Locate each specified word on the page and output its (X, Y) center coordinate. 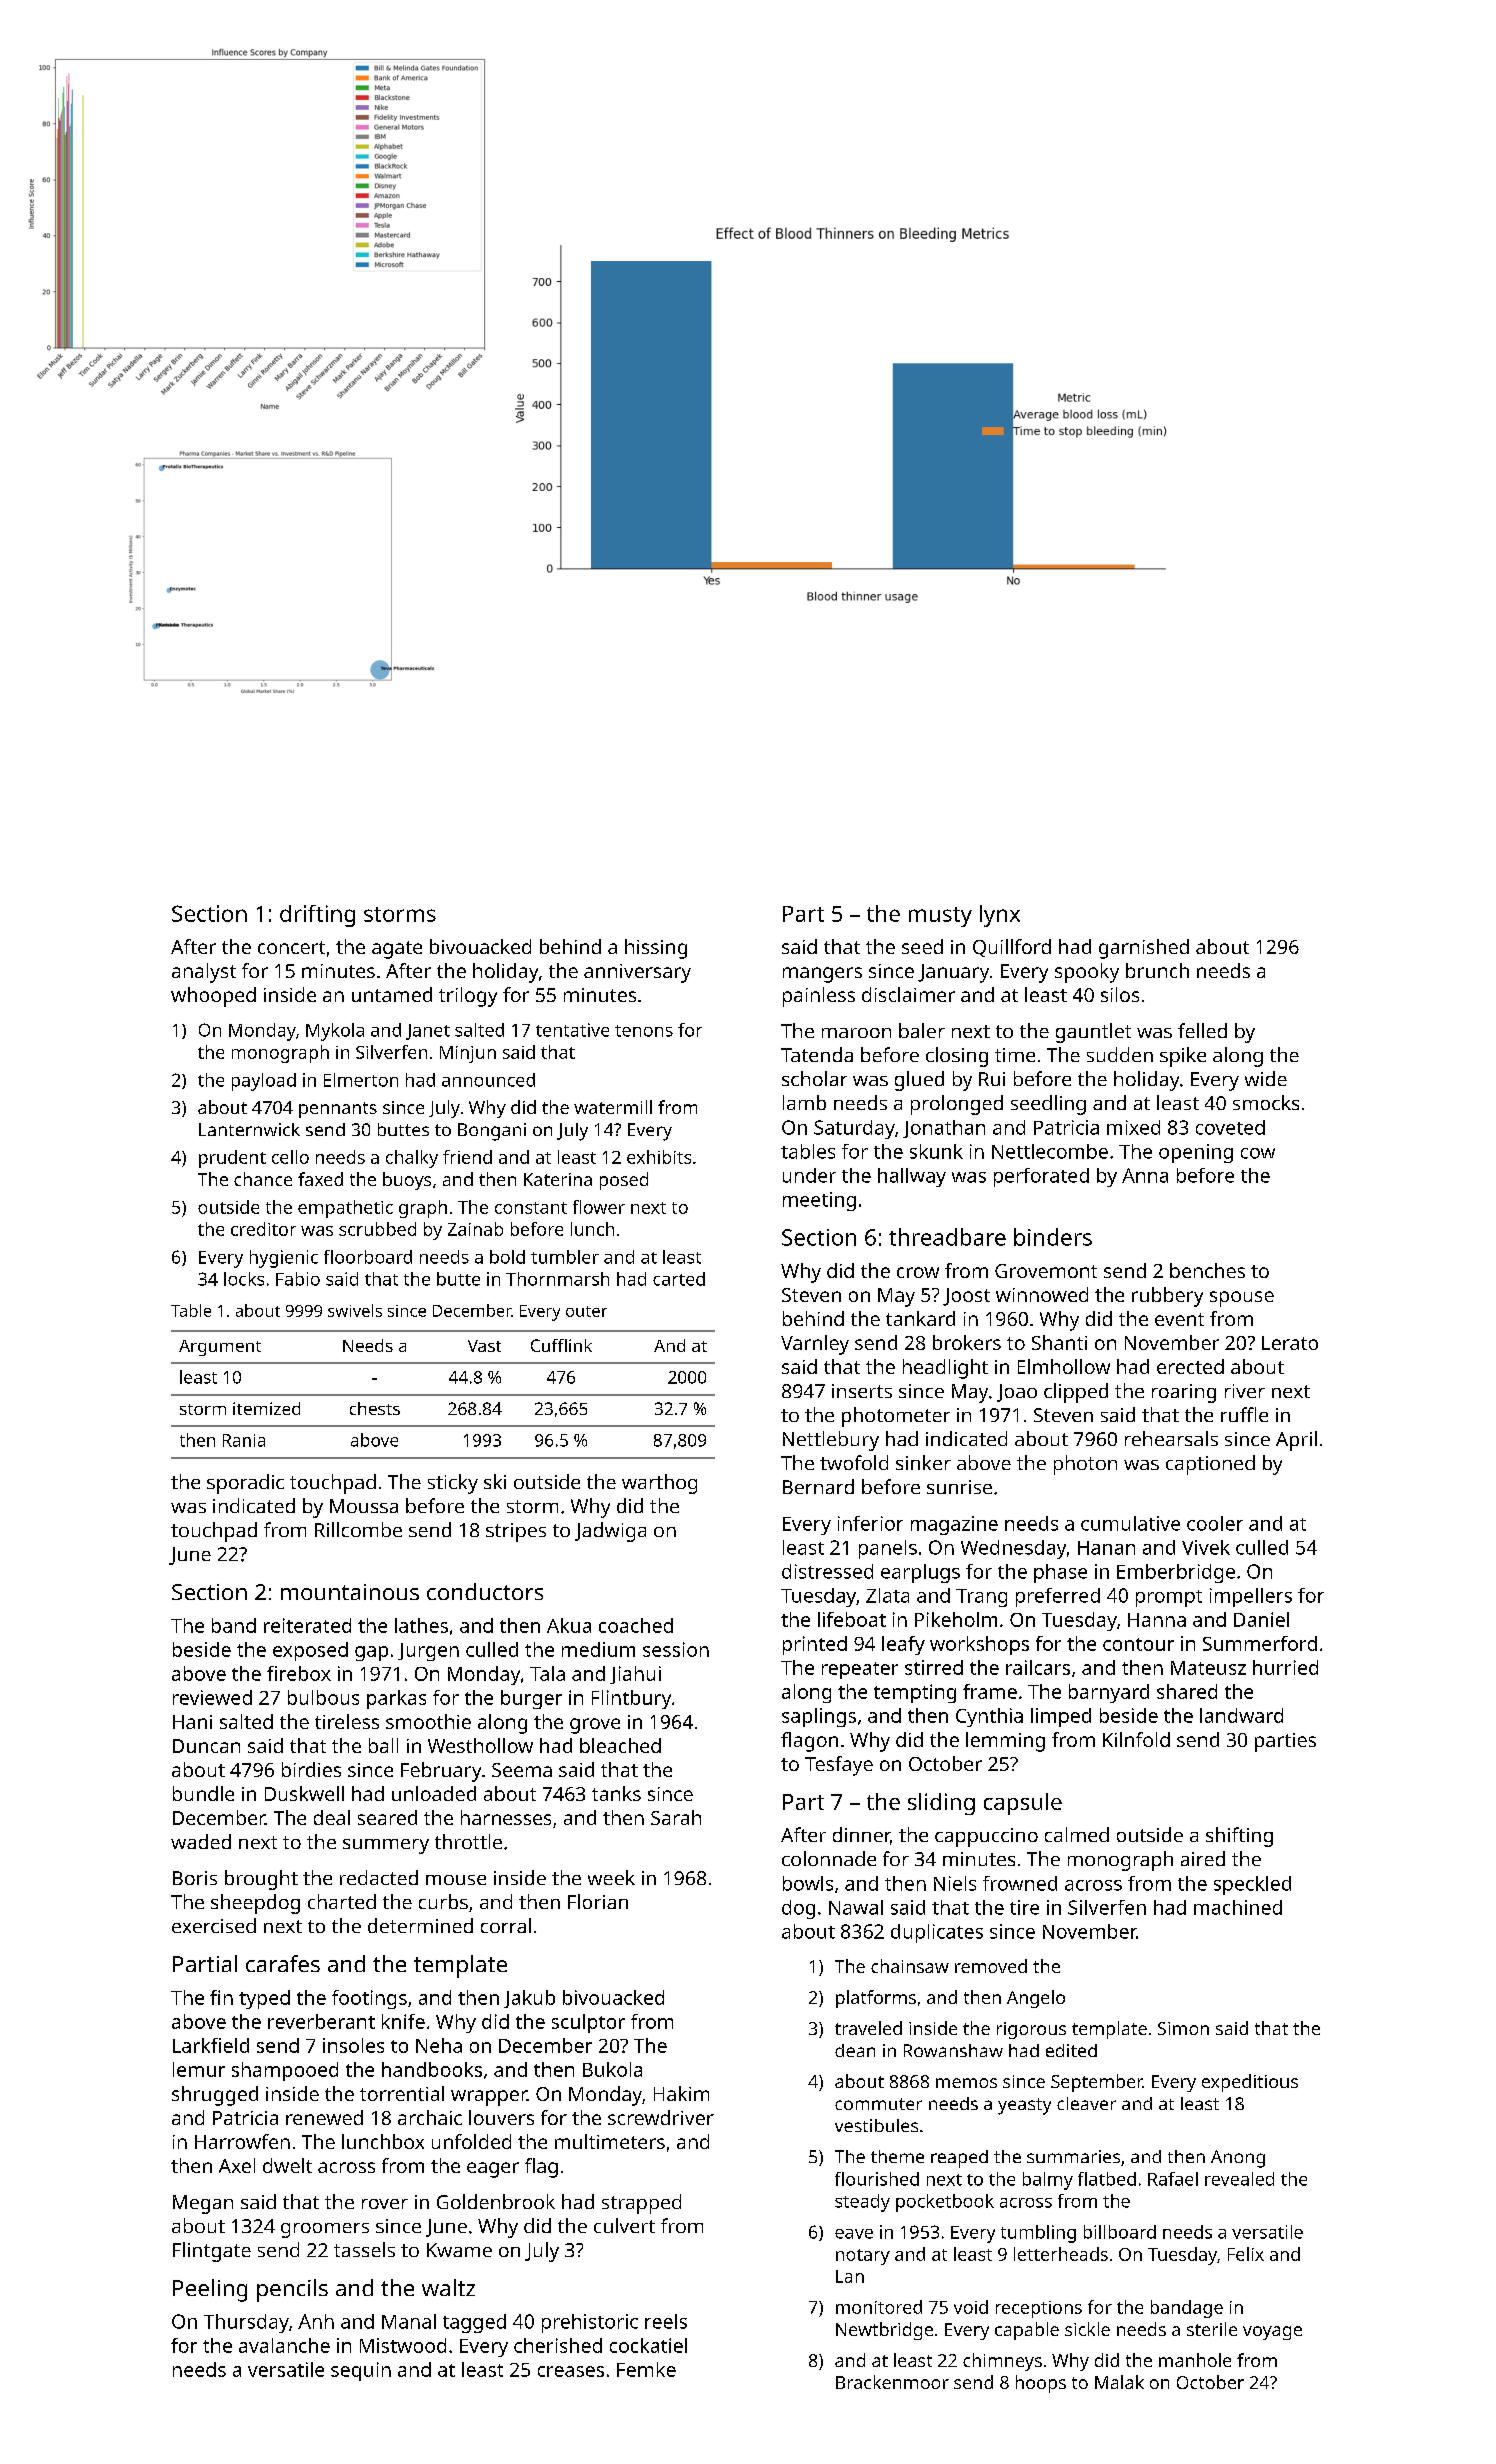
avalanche (284, 2345)
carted (679, 1279)
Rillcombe (358, 1529)
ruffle (1244, 1414)
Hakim (681, 2093)
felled (1202, 1030)
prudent (232, 1159)
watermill (613, 1107)
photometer (896, 1417)
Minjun (468, 1054)
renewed (324, 2117)
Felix (1246, 2254)
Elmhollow (1064, 1366)
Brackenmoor (892, 2382)
